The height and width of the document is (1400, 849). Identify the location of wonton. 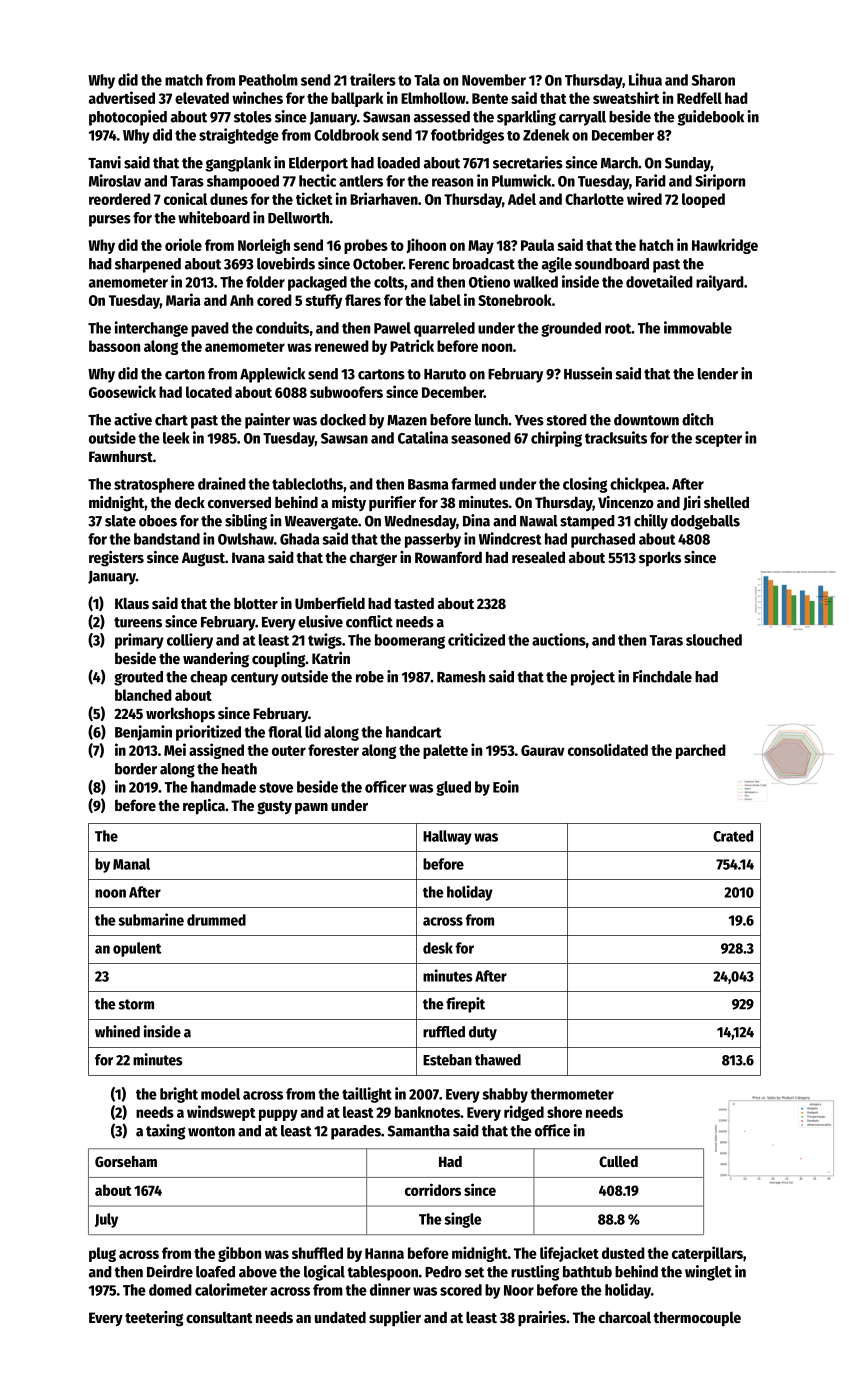
(211, 1131).
